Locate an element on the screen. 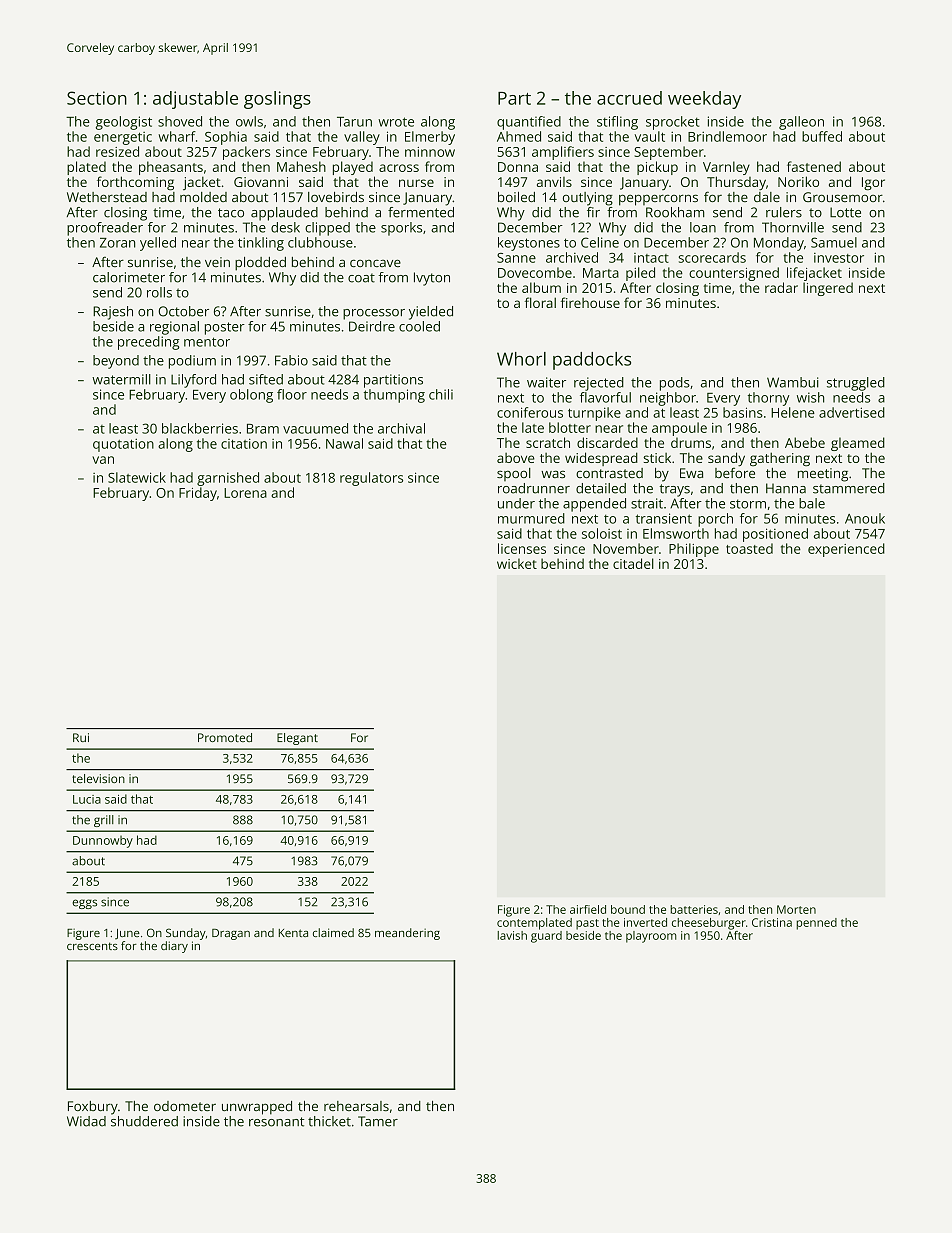  wicket is located at coordinates (517, 563).
